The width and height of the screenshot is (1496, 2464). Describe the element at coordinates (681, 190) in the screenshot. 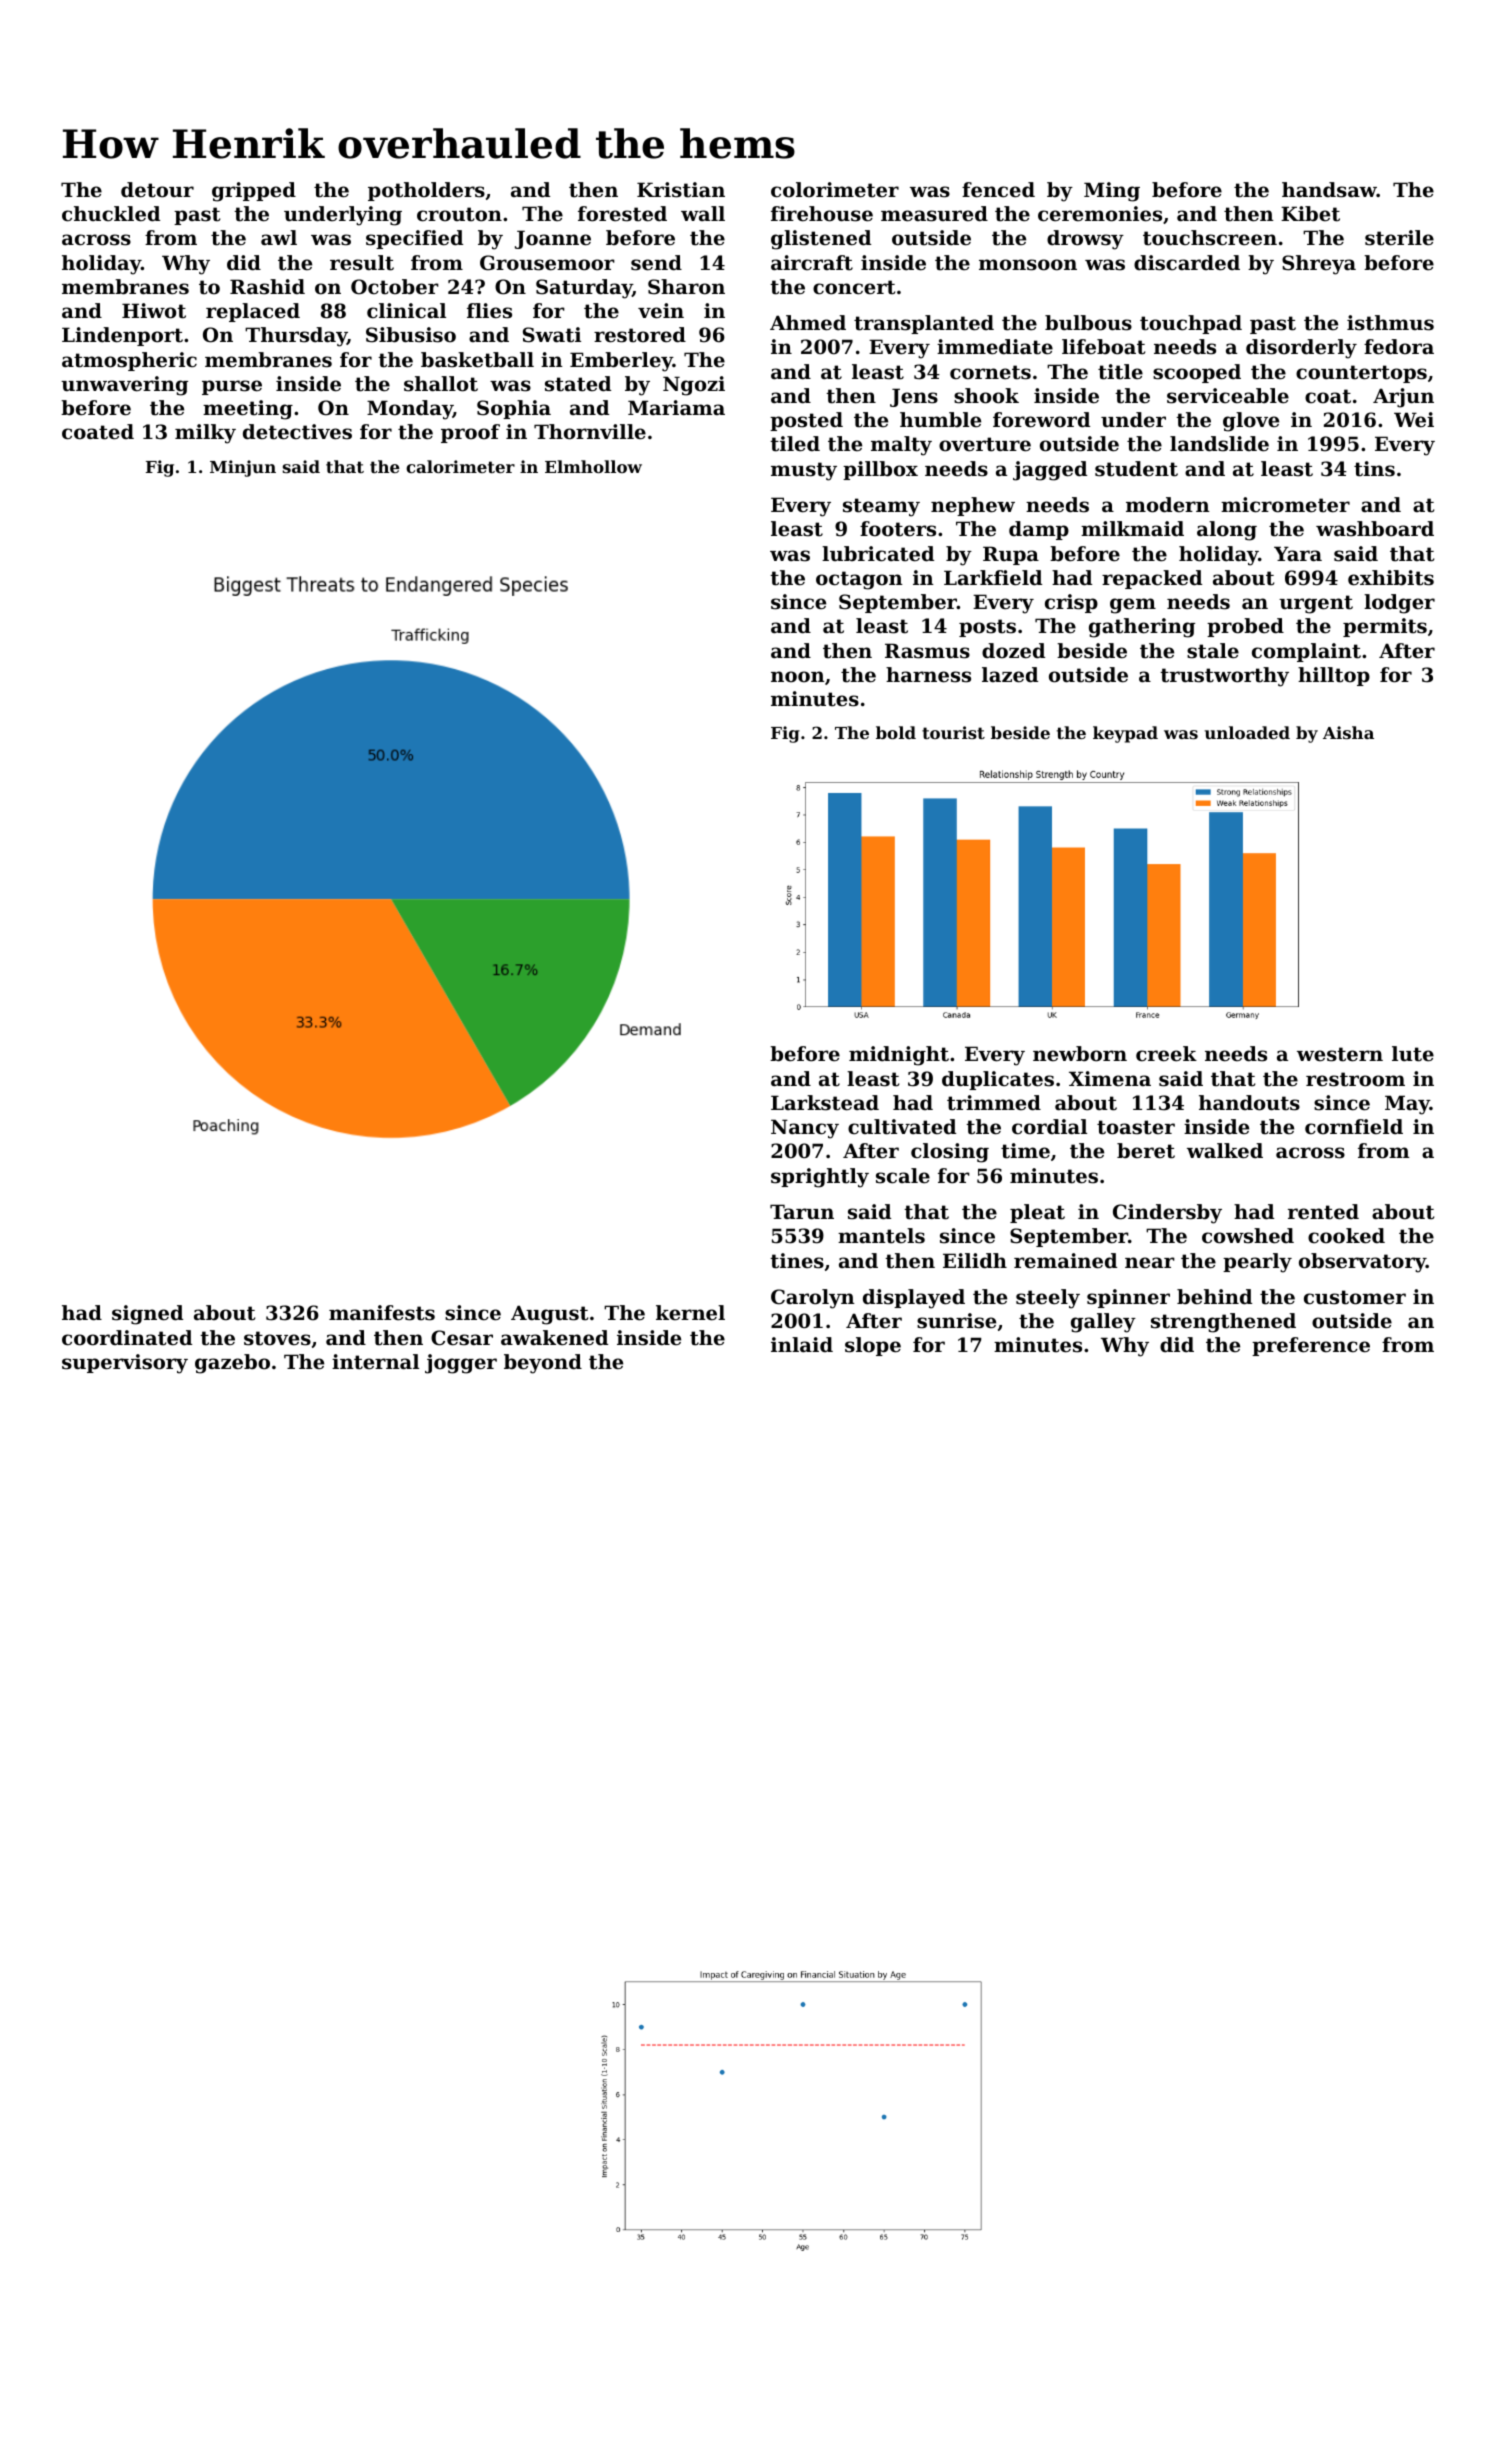

I see `Kristian` at that location.
